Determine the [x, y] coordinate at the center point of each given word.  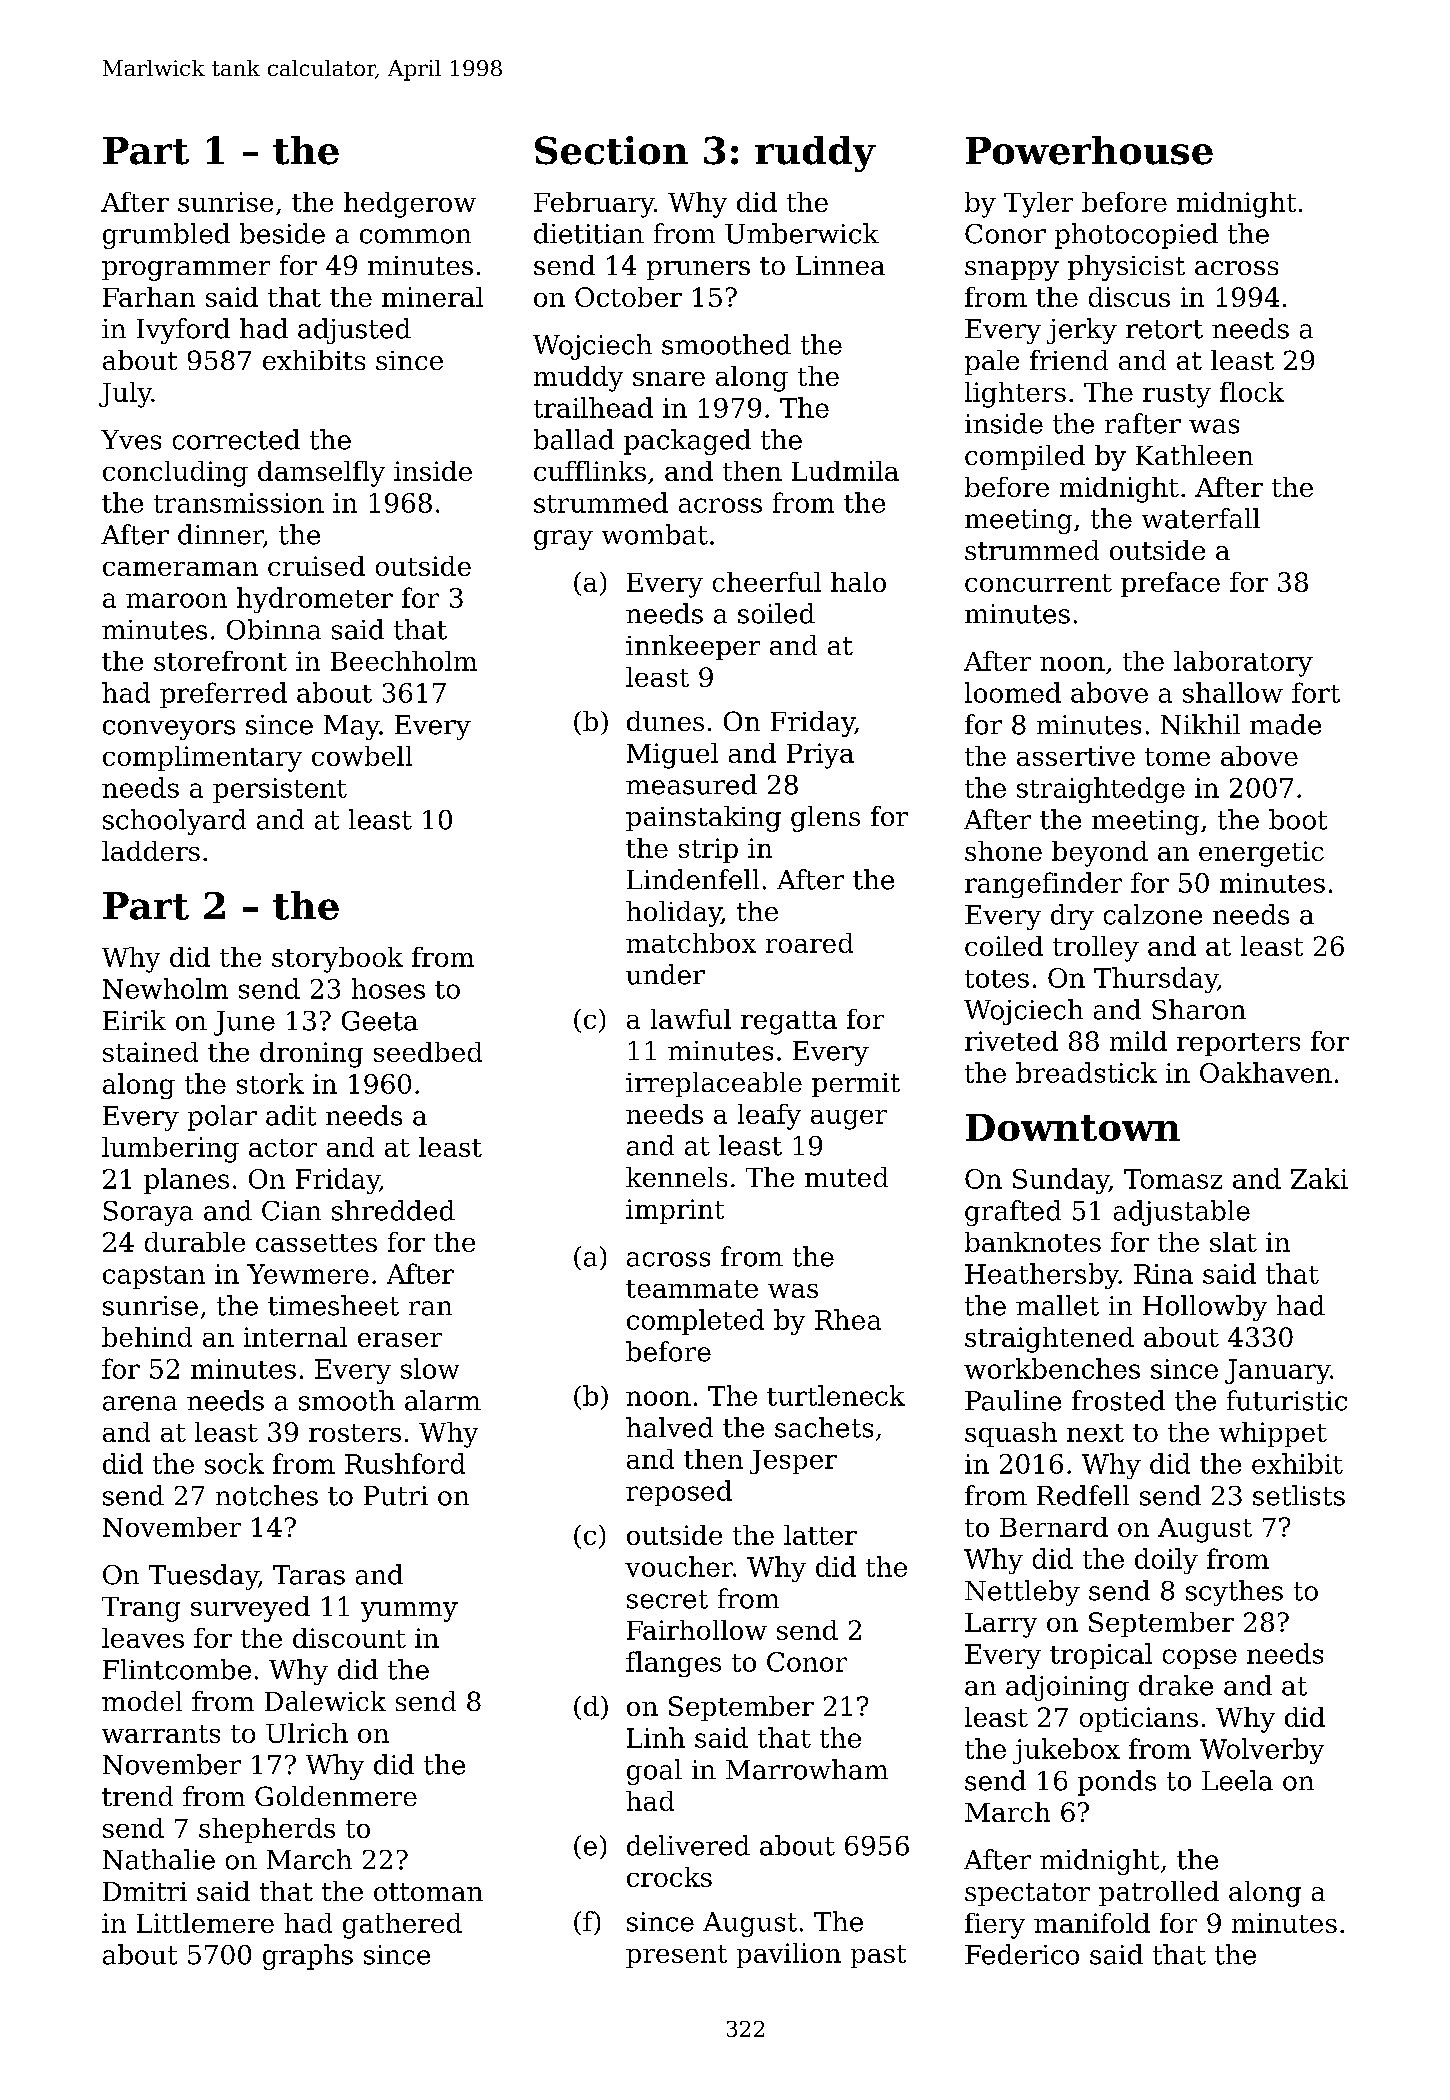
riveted [1011, 1041]
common [415, 236]
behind [147, 1337]
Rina [1163, 1274]
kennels [676, 1177]
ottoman [428, 1892]
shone [1003, 851]
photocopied [1136, 236]
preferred [223, 695]
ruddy [815, 154]
